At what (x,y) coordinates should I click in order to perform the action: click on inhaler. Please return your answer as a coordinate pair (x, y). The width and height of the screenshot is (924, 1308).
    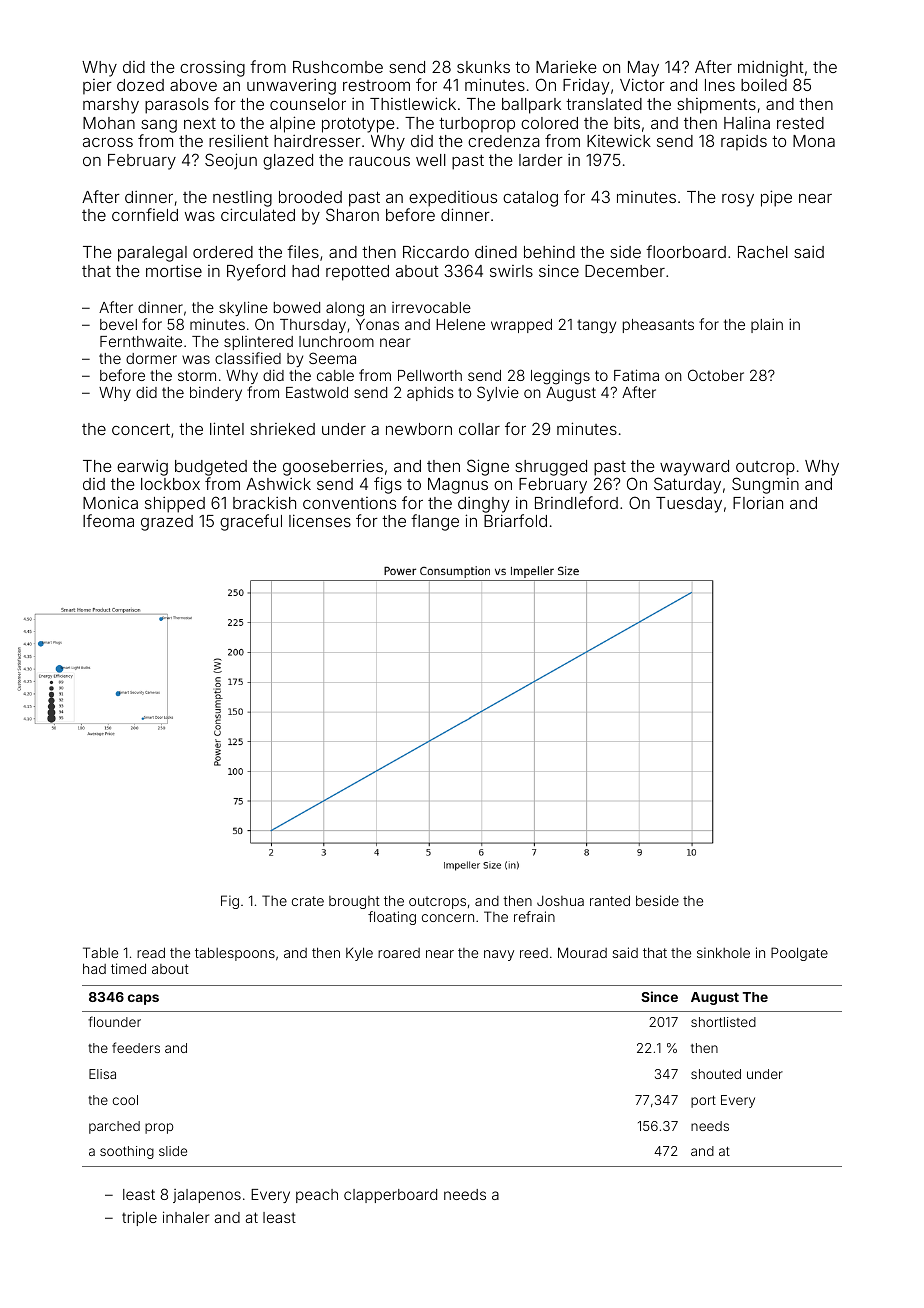
    Looking at the image, I should click on (186, 1217).
